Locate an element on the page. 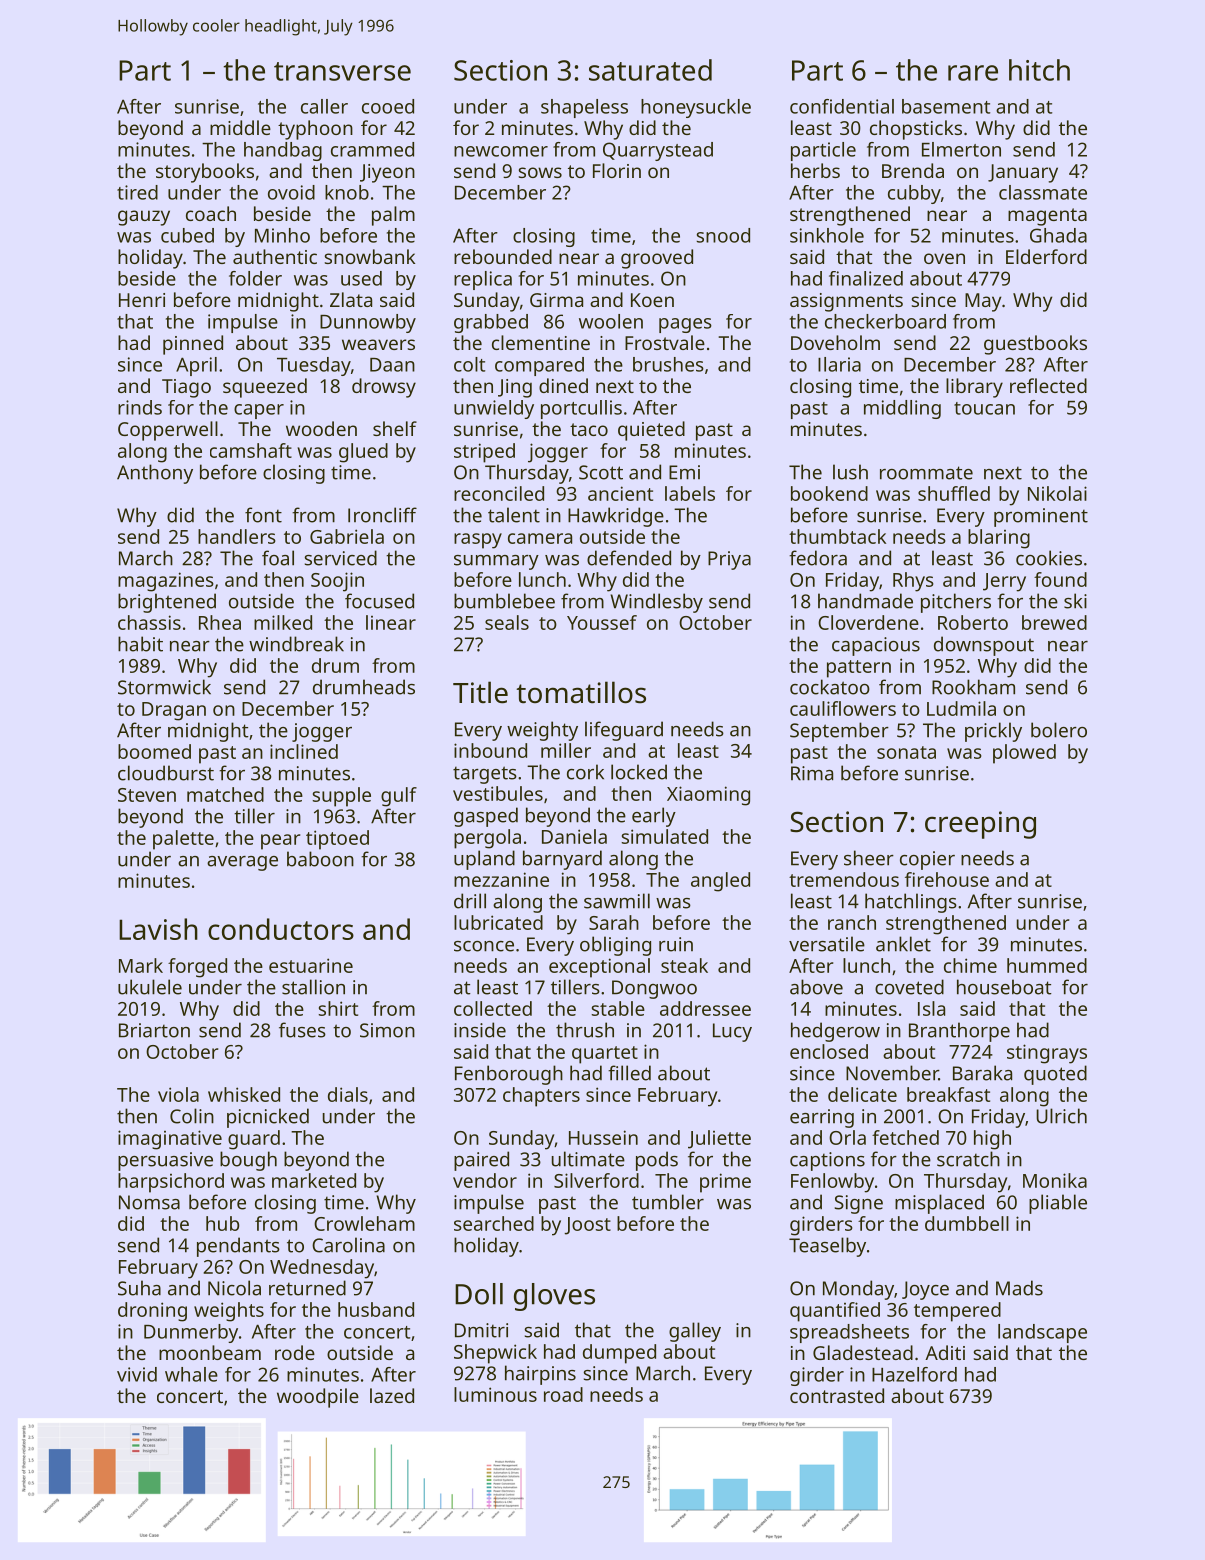 The height and width of the page is (1560, 1205). classmate is located at coordinates (1043, 192).
